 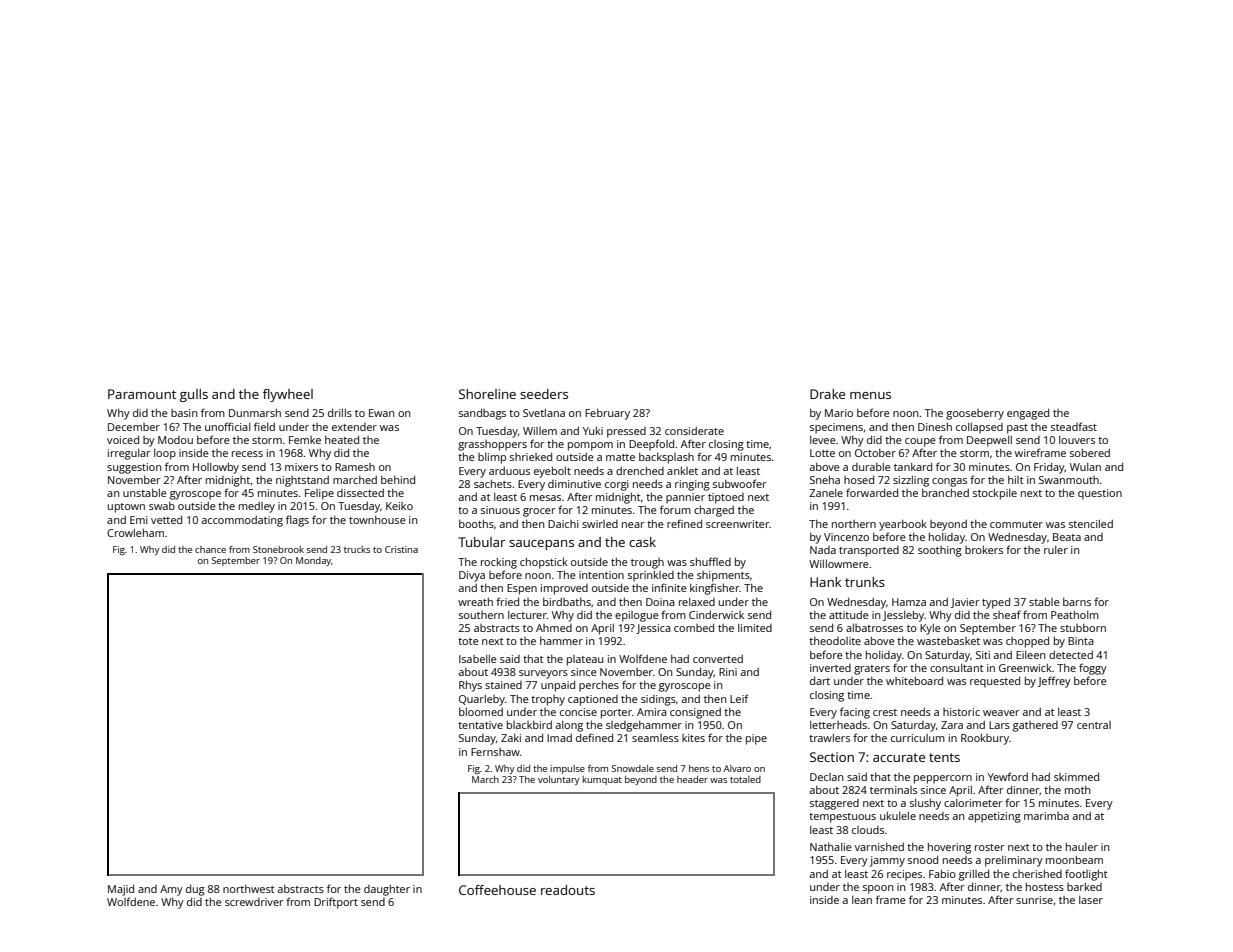 What do you see at coordinates (470, 686) in the page?
I see `Rhys` at bounding box center [470, 686].
